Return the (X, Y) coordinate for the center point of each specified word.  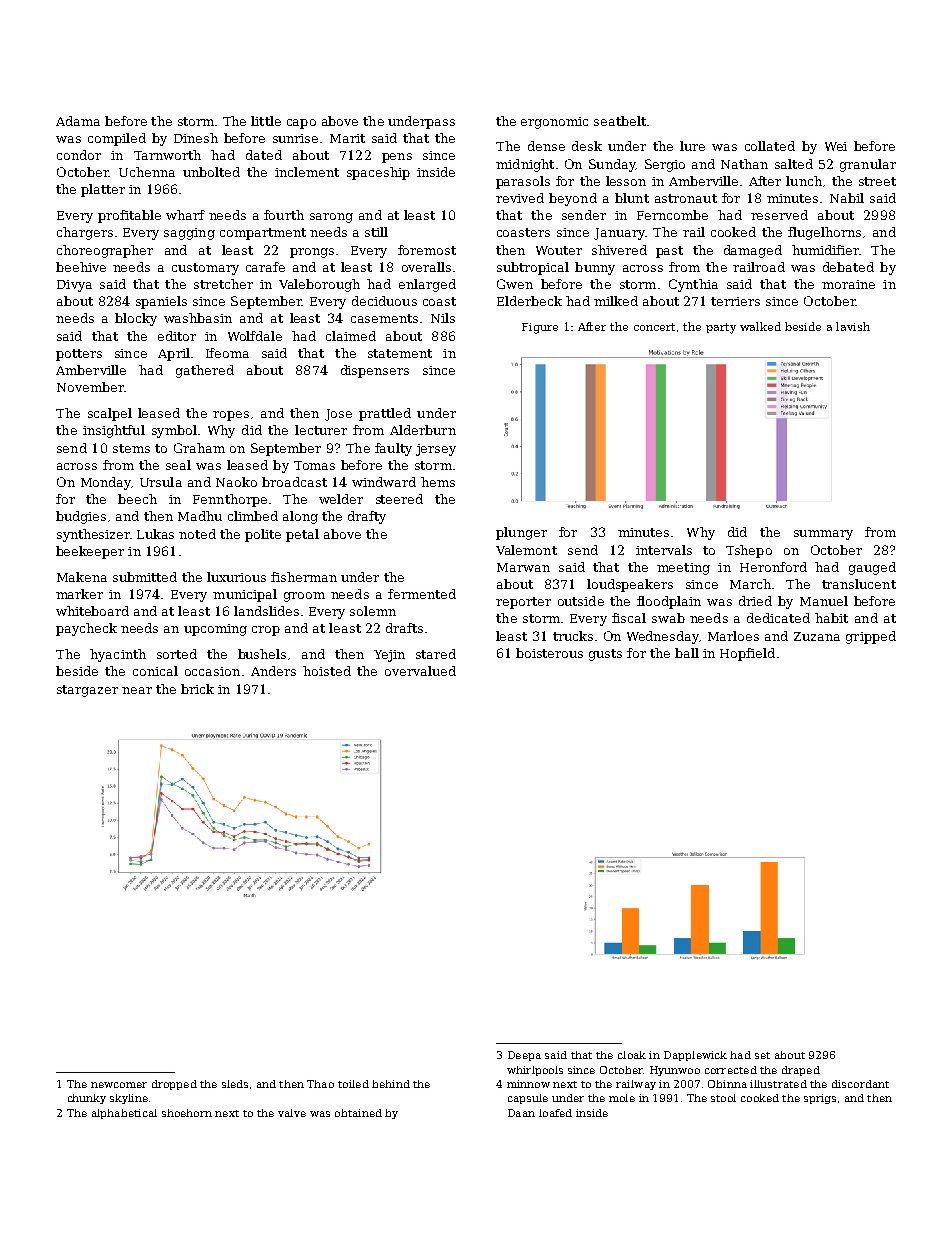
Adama (78, 121)
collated (770, 146)
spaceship (378, 173)
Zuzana (817, 636)
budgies (81, 517)
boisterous (549, 653)
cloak (632, 1055)
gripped (871, 637)
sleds (235, 1084)
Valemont (526, 550)
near (137, 690)
